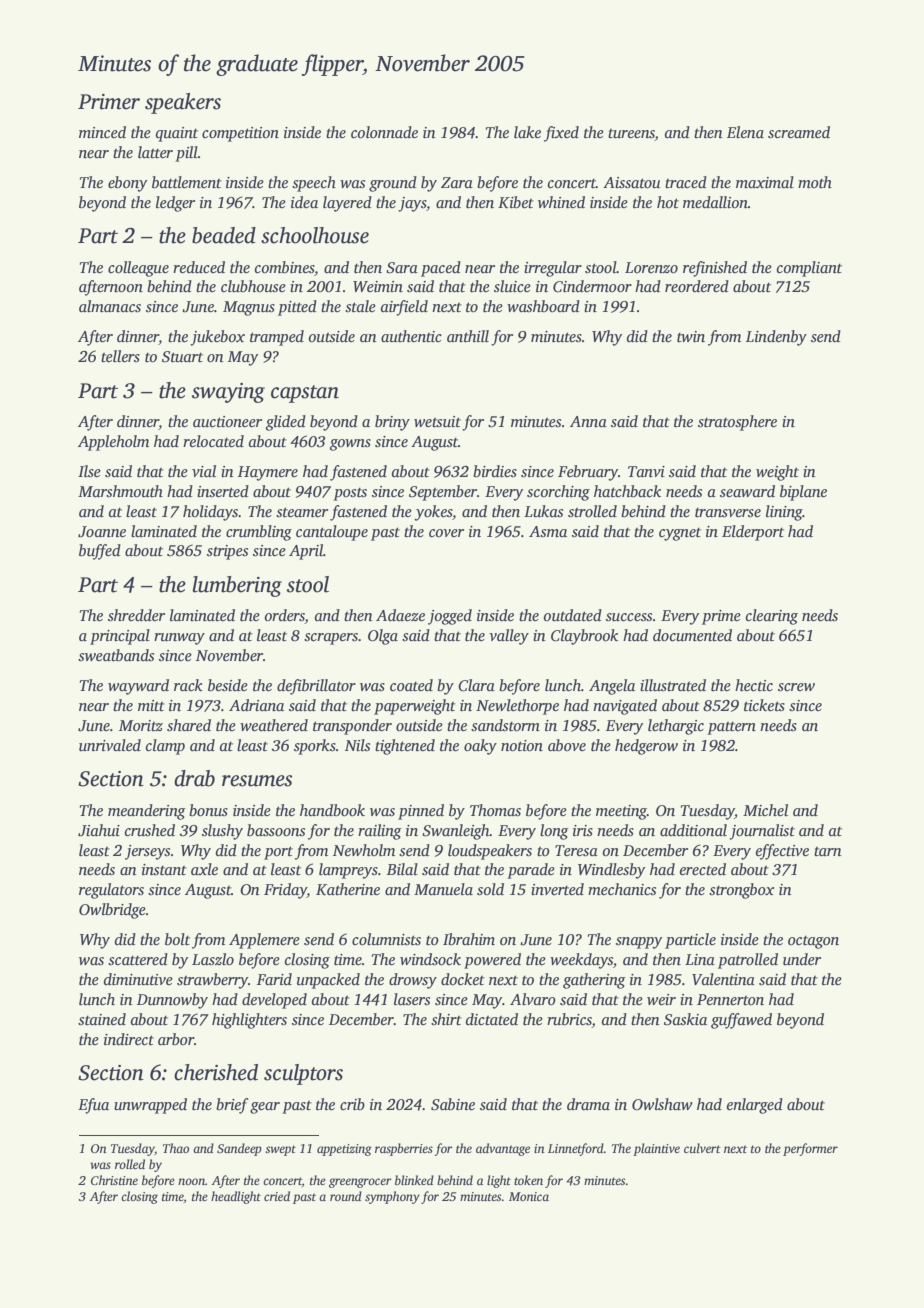  What do you see at coordinates (662, 1104) in the page?
I see `Owlshaw` at bounding box center [662, 1104].
